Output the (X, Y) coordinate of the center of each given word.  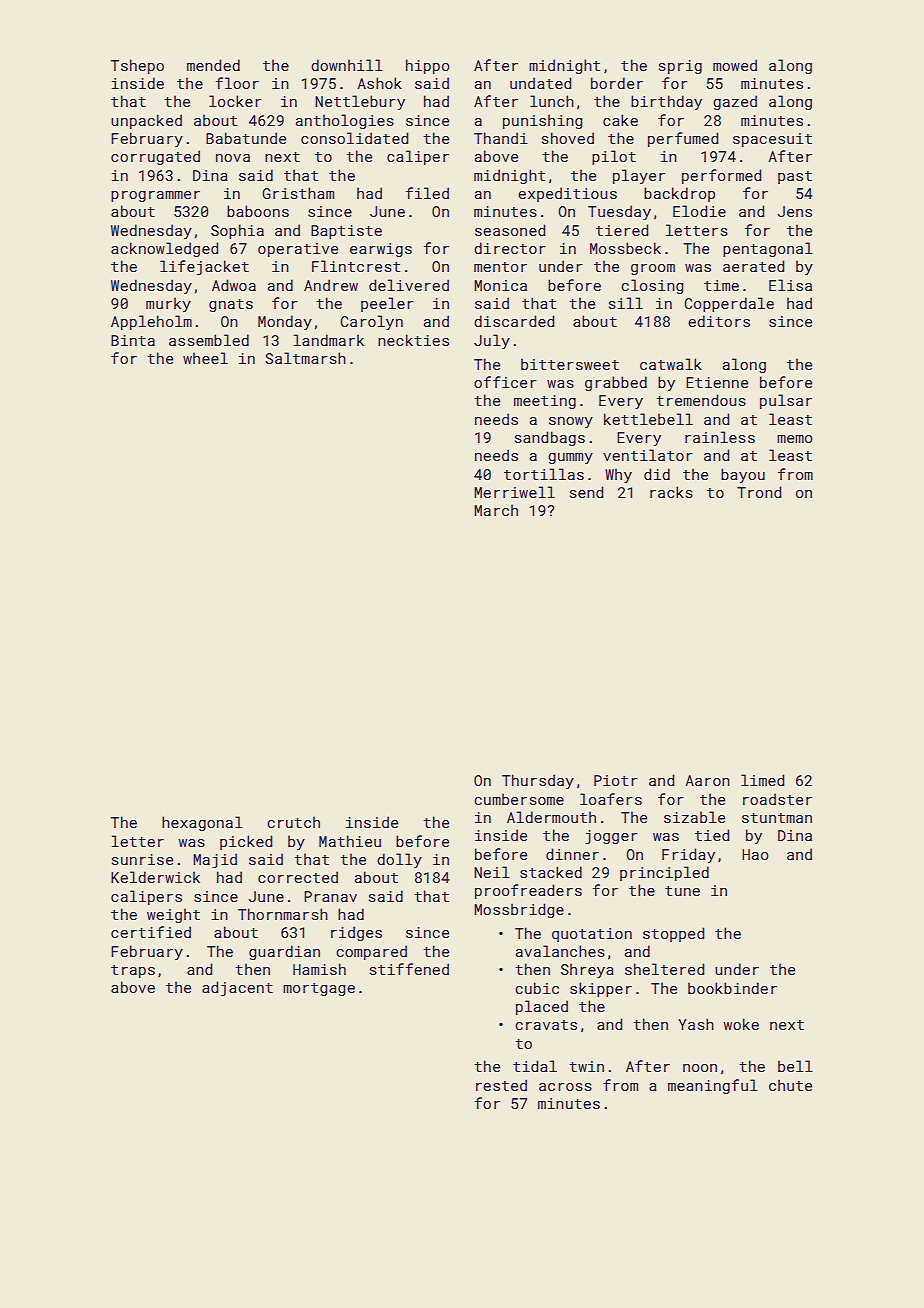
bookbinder (732, 988)
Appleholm (151, 322)
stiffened (409, 969)
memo (795, 439)
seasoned (510, 230)
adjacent (237, 989)
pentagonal (768, 249)
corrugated (155, 157)
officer (505, 382)
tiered (622, 230)
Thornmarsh (283, 914)
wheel (205, 358)
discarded (514, 321)
